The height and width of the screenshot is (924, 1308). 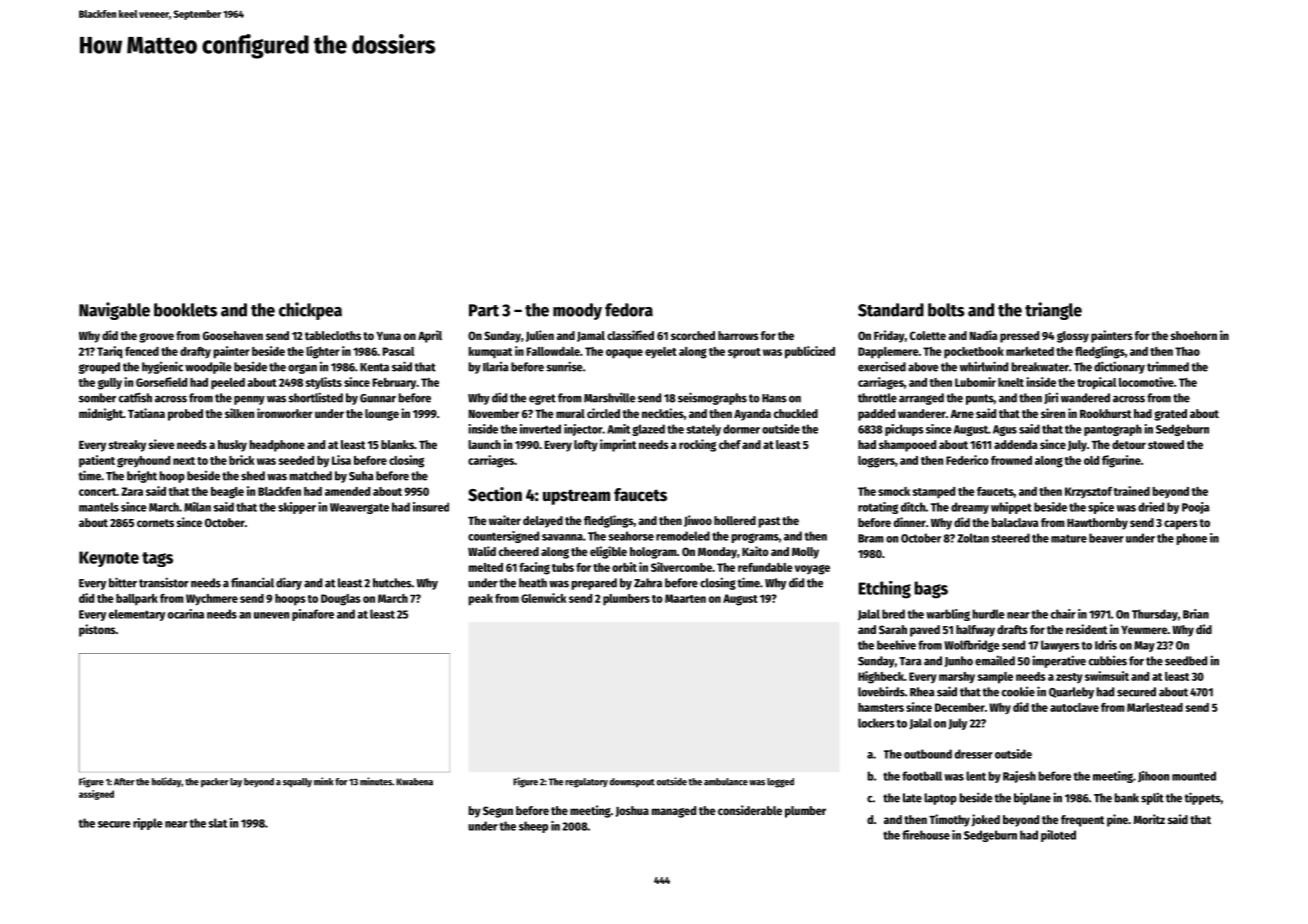 What do you see at coordinates (185, 310) in the screenshot?
I see `booklets` at bounding box center [185, 310].
